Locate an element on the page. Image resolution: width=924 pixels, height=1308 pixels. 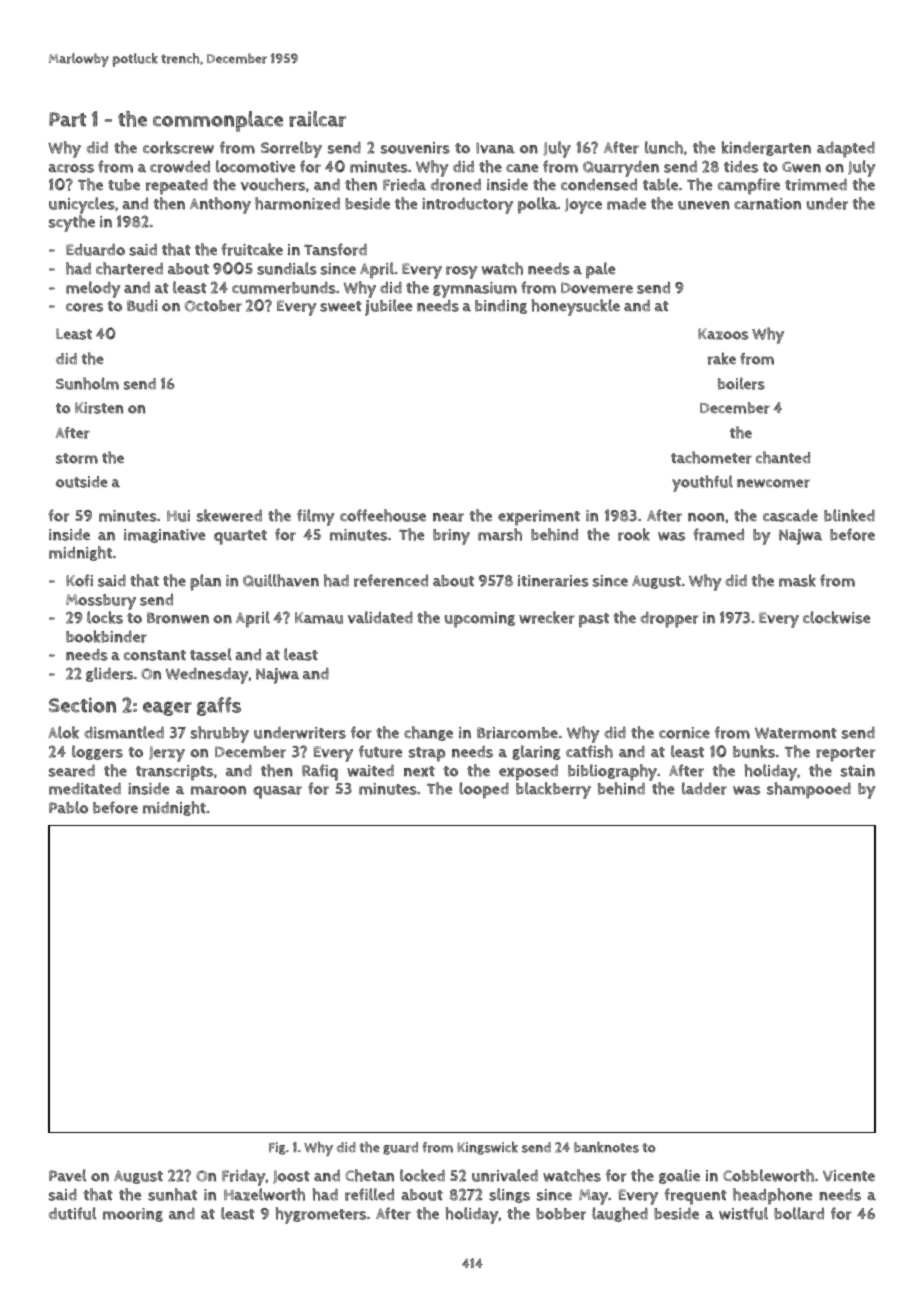
Friday is located at coordinates (243, 1177).
